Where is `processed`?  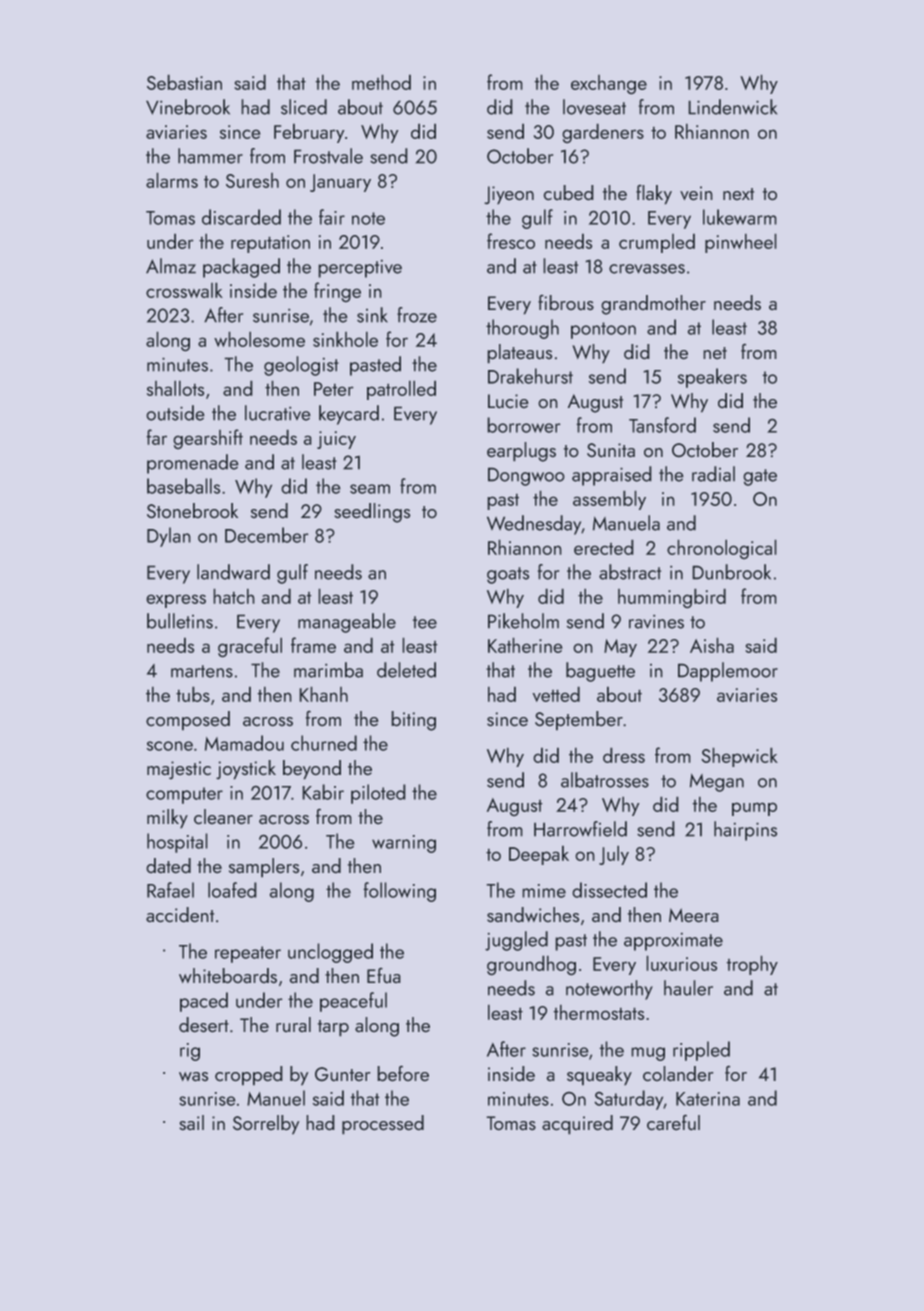
processed is located at coordinates (383, 1125).
